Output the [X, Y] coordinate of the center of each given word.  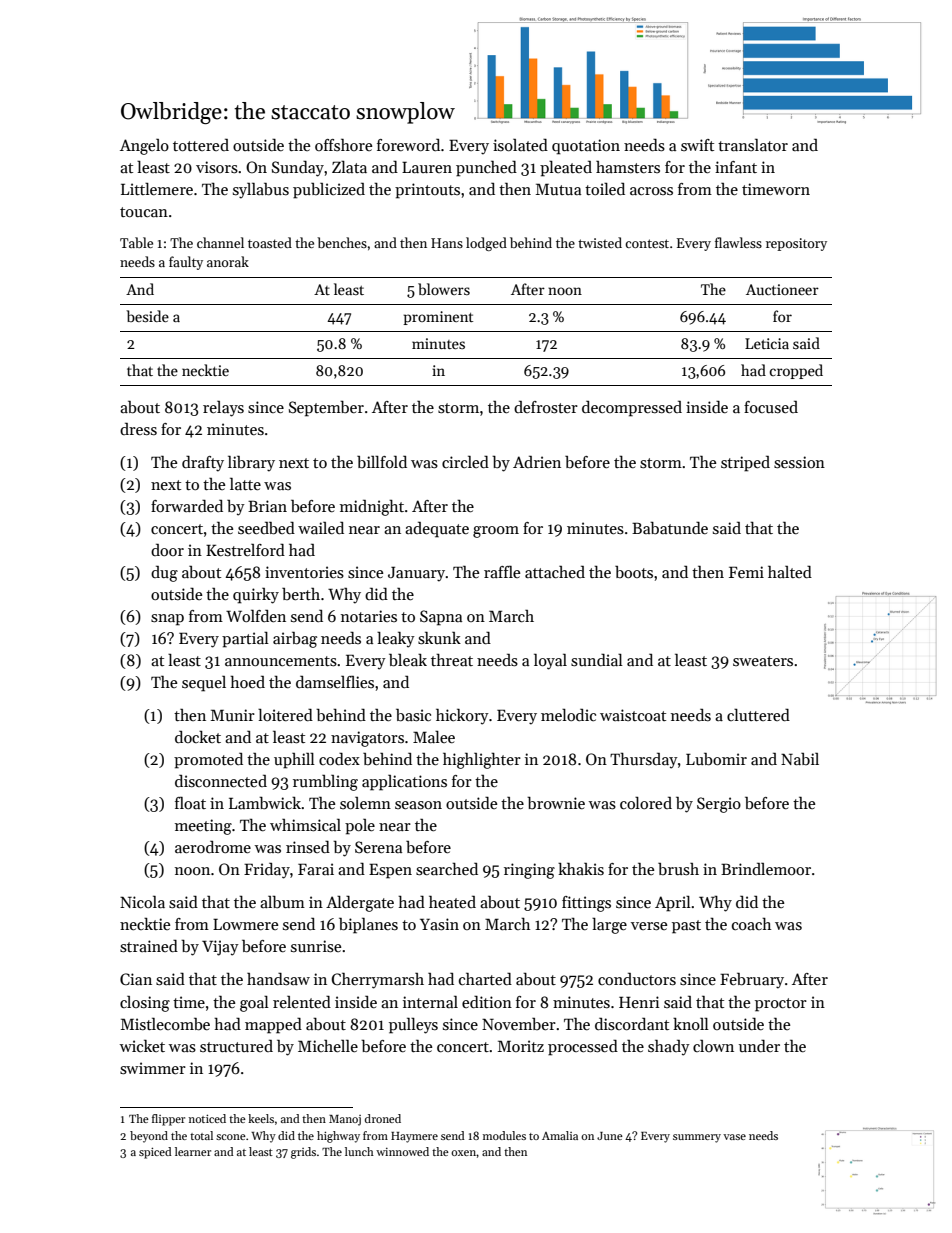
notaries [369, 616]
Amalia [560, 1135]
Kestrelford [245, 550]
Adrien [537, 462]
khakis [581, 869]
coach [751, 924]
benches [342, 242]
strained [149, 946]
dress [138, 429]
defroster [546, 407]
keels [261, 1118]
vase [734, 1137]
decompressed [632, 408]
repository [796, 244]
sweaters [763, 661]
